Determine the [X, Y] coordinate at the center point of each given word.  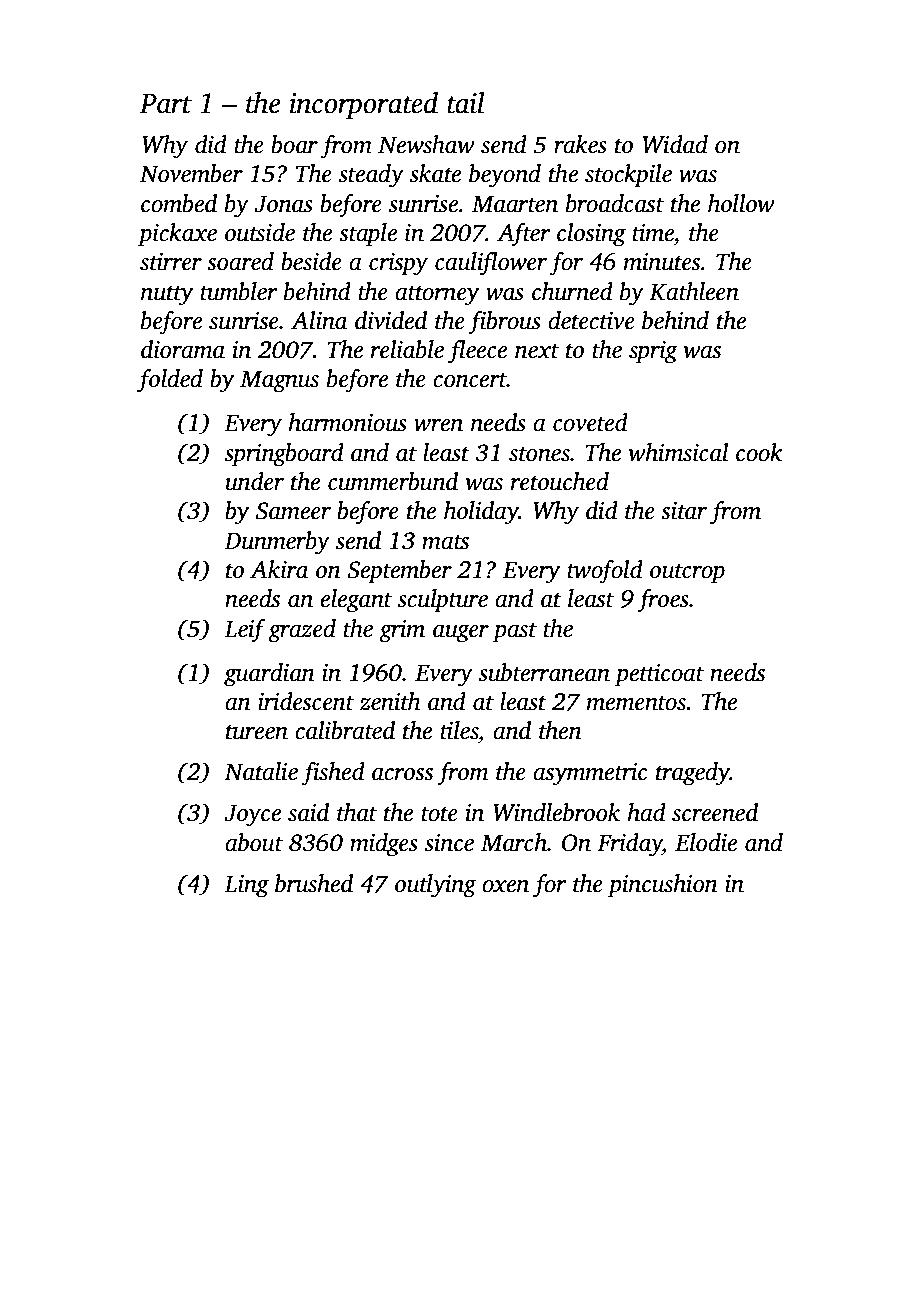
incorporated [364, 105]
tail [466, 103]
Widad [675, 144]
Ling [246, 886]
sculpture [443, 601]
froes [663, 601]
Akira [279, 569]
